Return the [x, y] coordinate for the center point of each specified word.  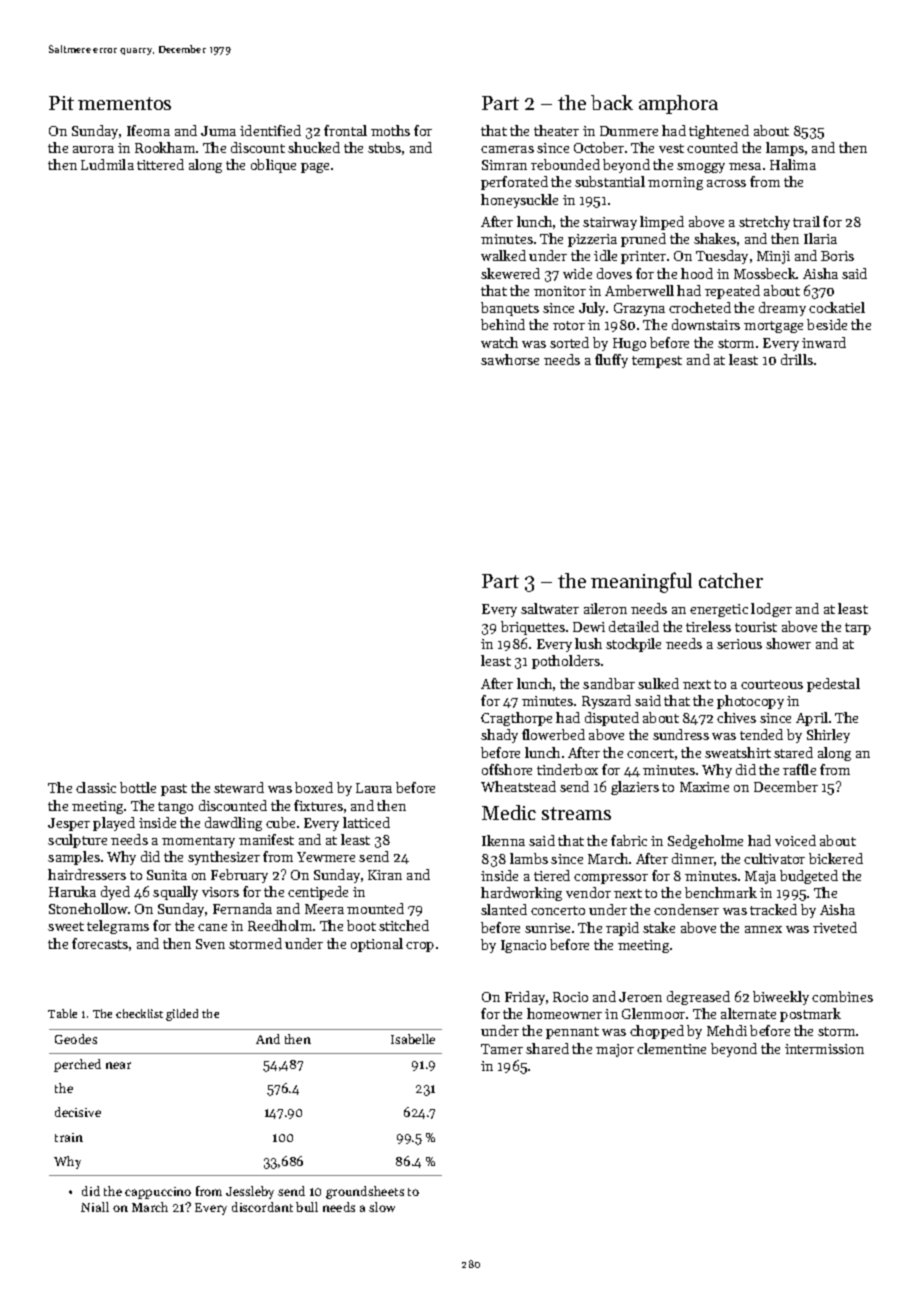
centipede [318, 893]
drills [797, 359]
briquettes [533, 628]
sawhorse [510, 359]
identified [270, 130]
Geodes [76, 1039]
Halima [793, 164]
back [612, 102]
